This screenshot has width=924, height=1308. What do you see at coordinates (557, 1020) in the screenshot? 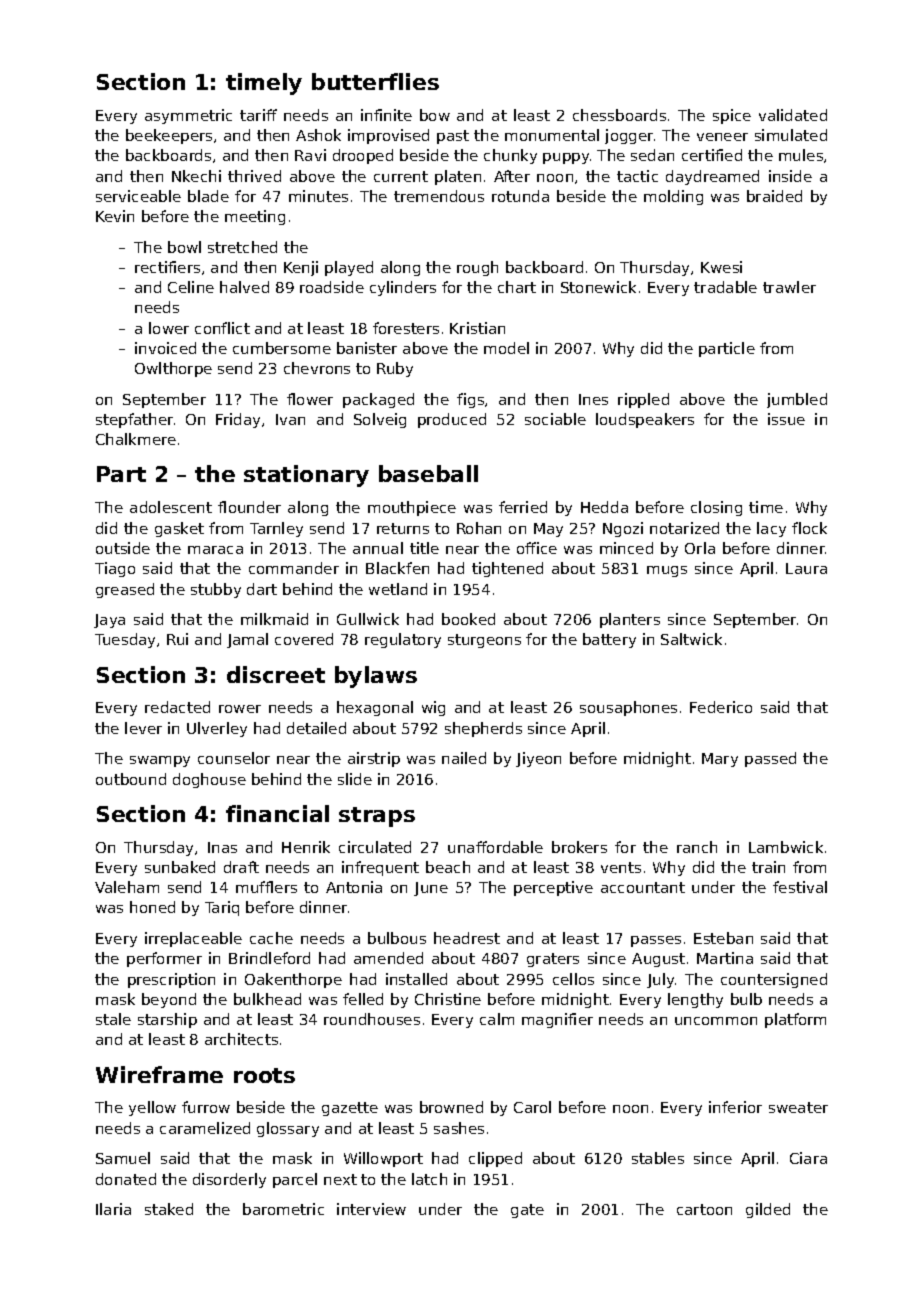
I see `magnifier` at bounding box center [557, 1020].
